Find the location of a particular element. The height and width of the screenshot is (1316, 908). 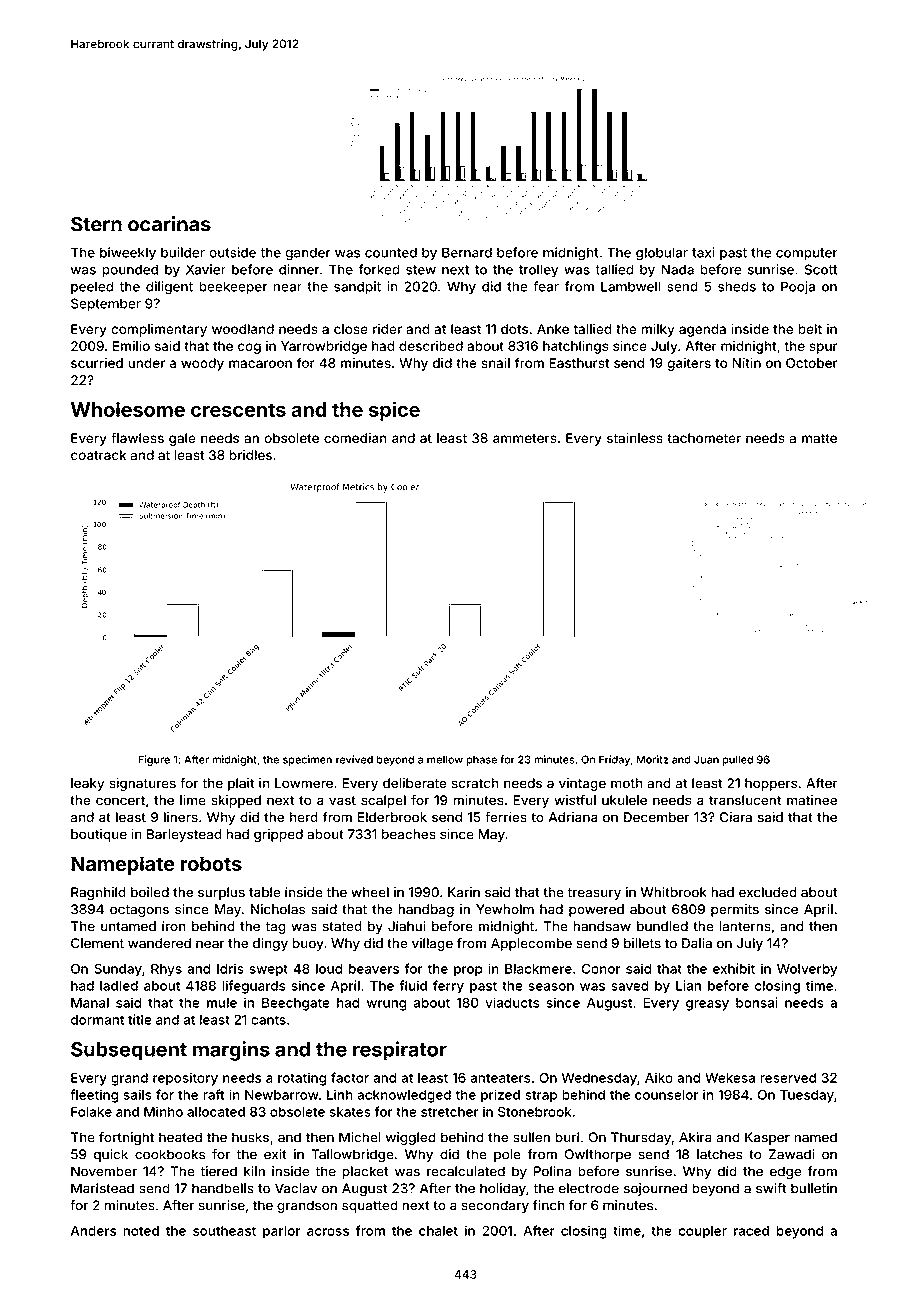

specimen is located at coordinates (307, 760).
